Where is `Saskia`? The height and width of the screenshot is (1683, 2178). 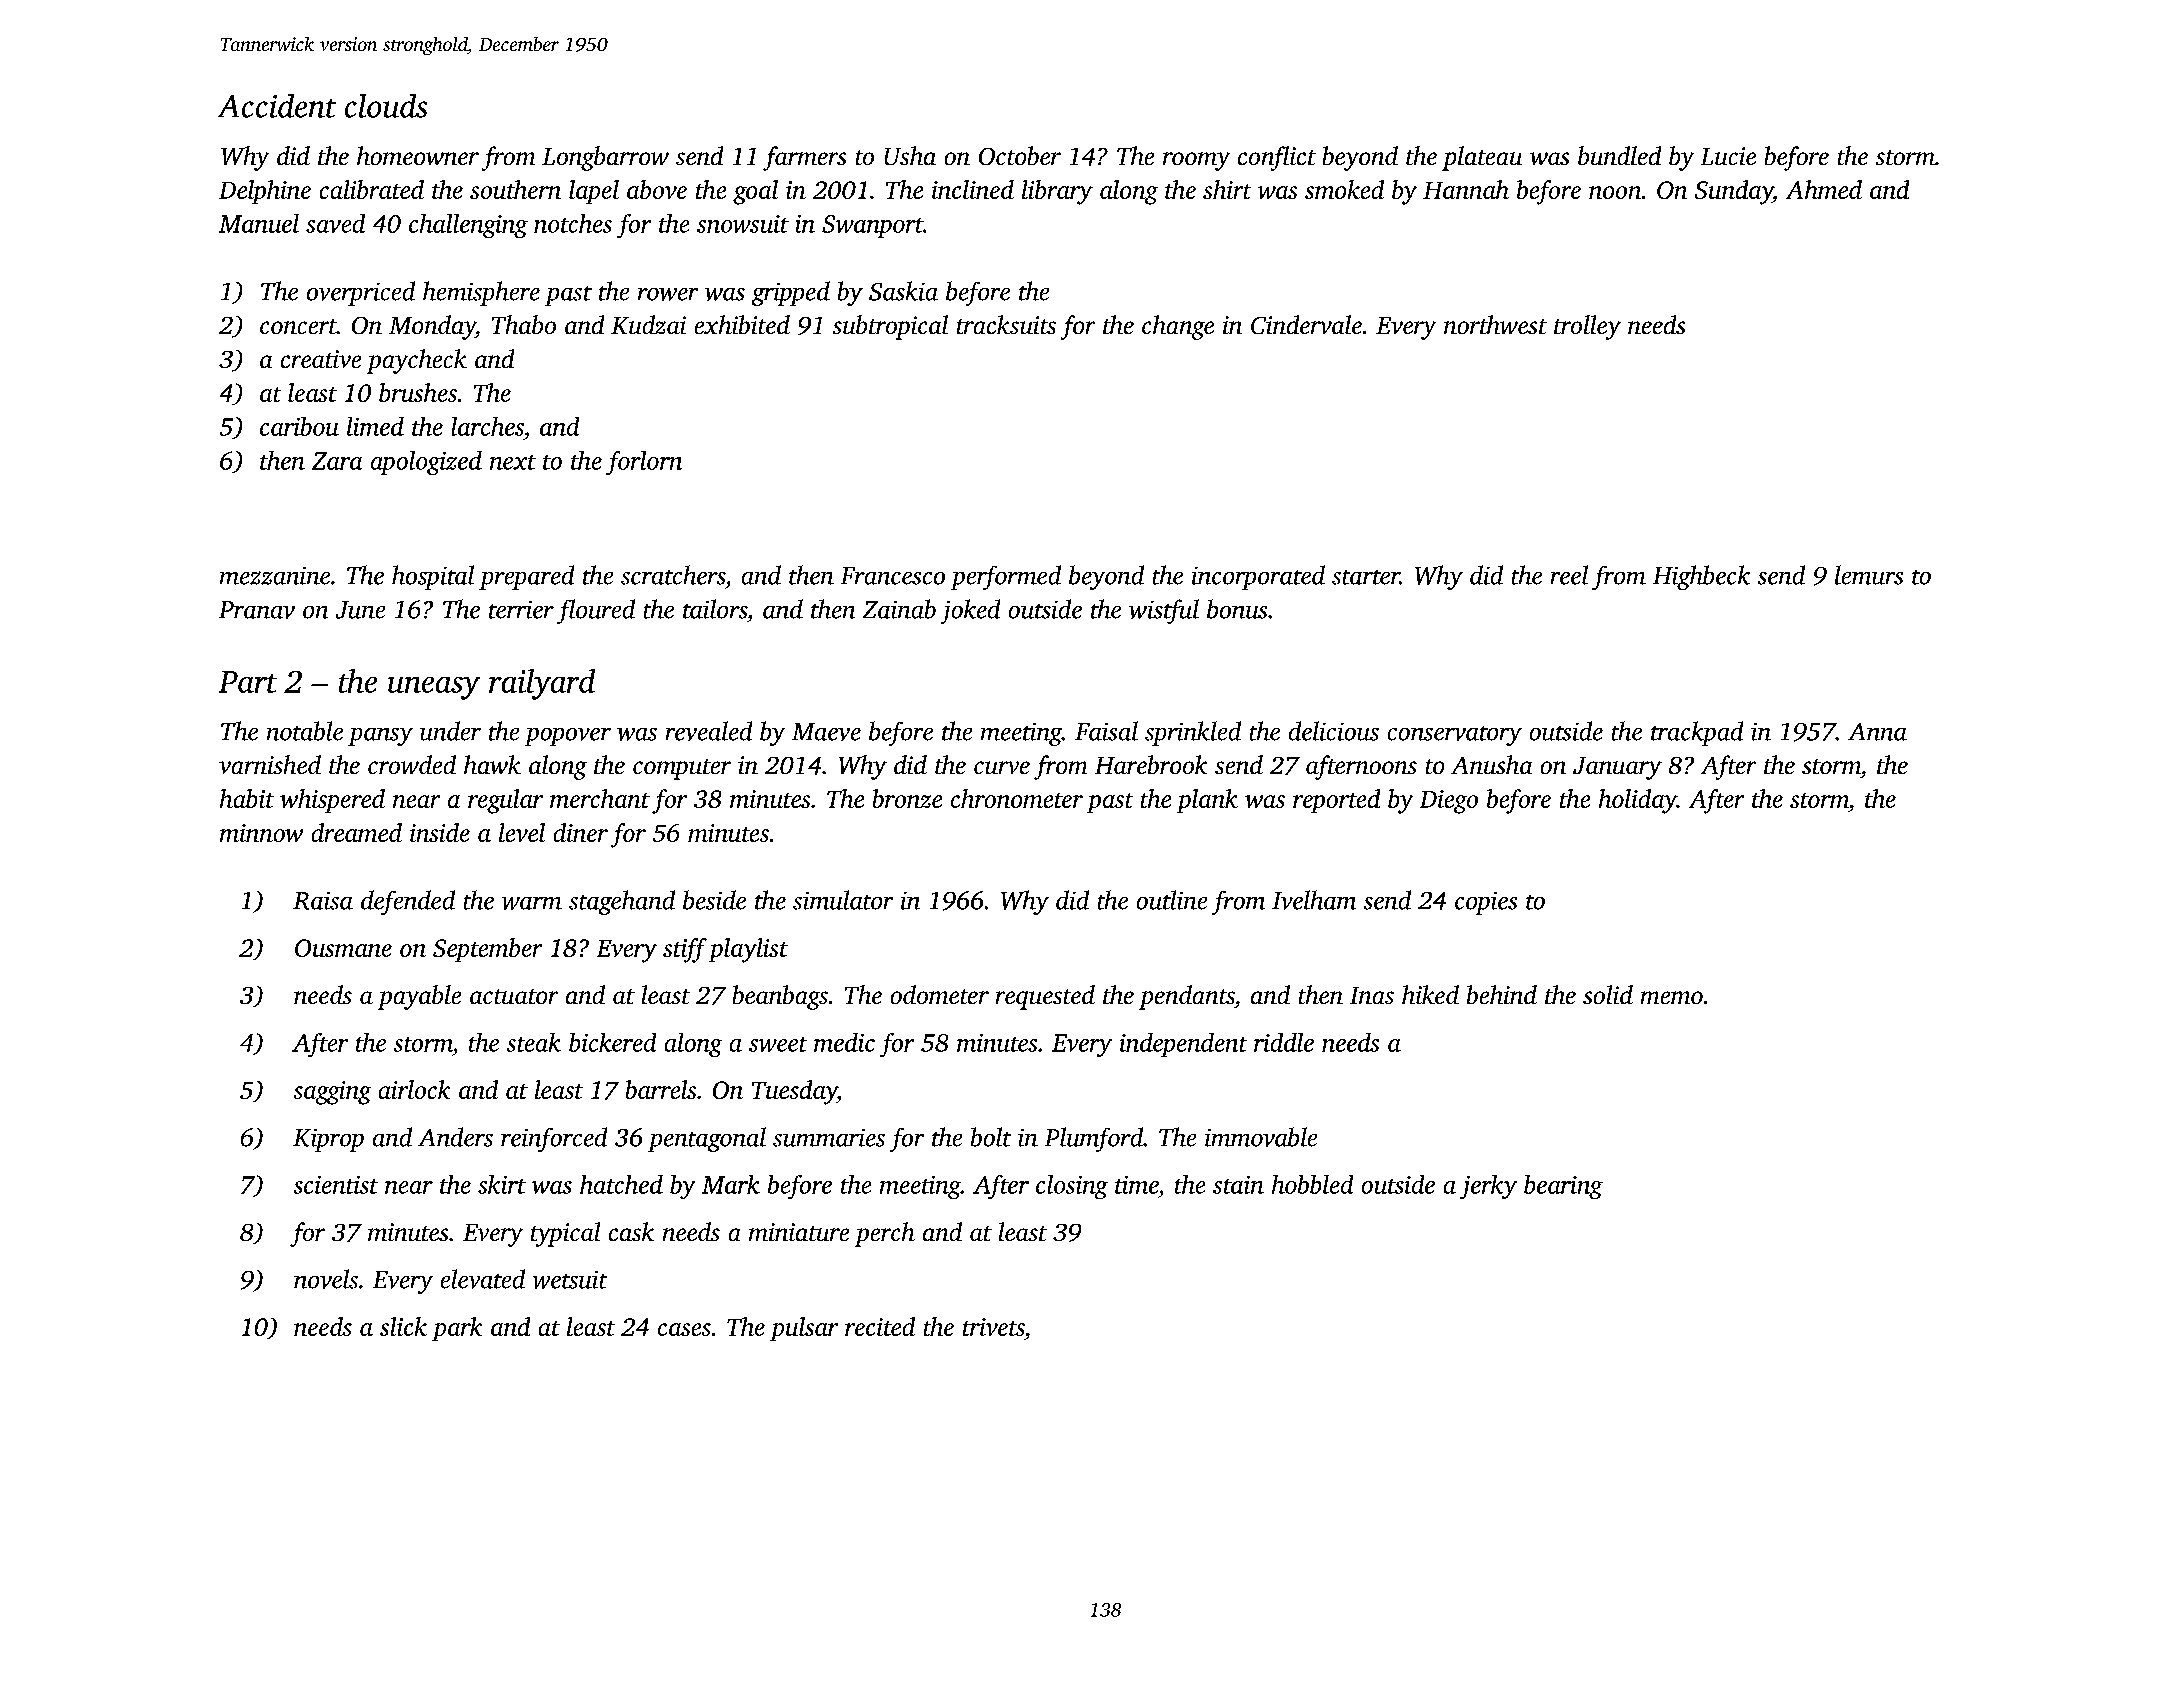
Saskia is located at coordinates (903, 291).
